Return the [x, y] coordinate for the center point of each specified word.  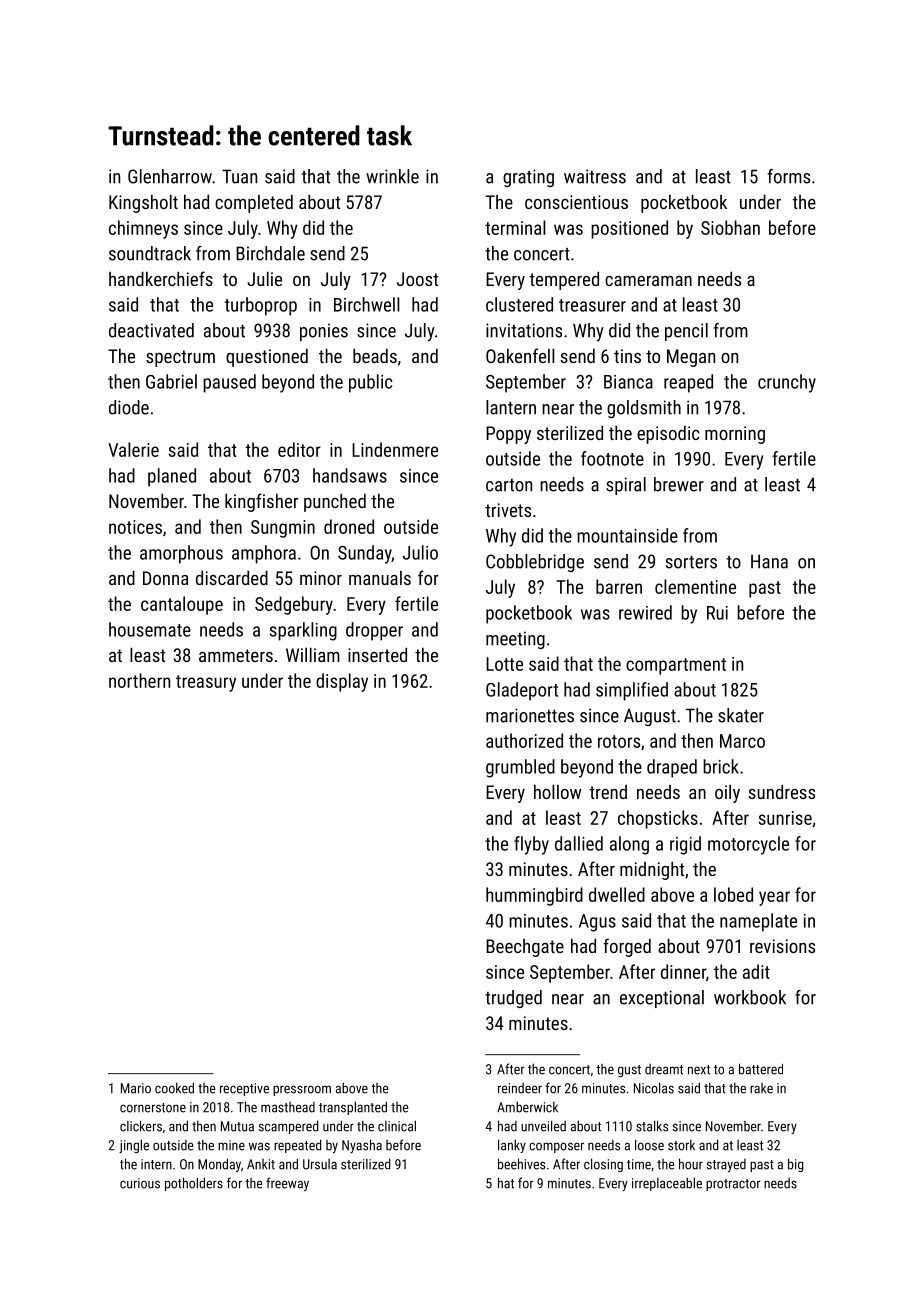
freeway [287, 1184]
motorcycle [748, 845]
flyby [531, 845]
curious [140, 1183]
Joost [417, 279]
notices [135, 527]
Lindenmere [395, 449]
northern [139, 680]
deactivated [151, 330]
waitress [595, 176]
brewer [679, 484]
